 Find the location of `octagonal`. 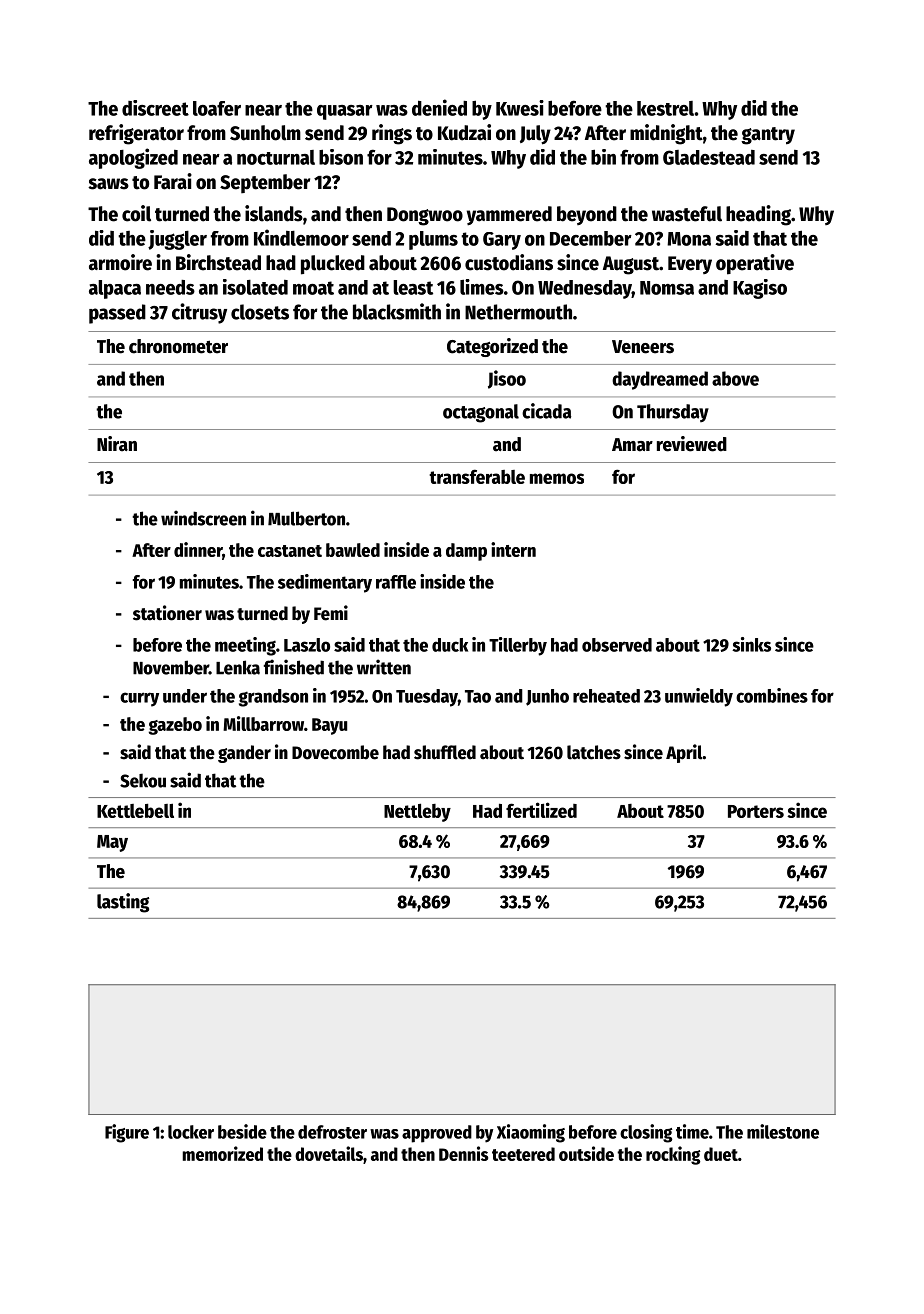

octagonal is located at coordinates (481, 413).
